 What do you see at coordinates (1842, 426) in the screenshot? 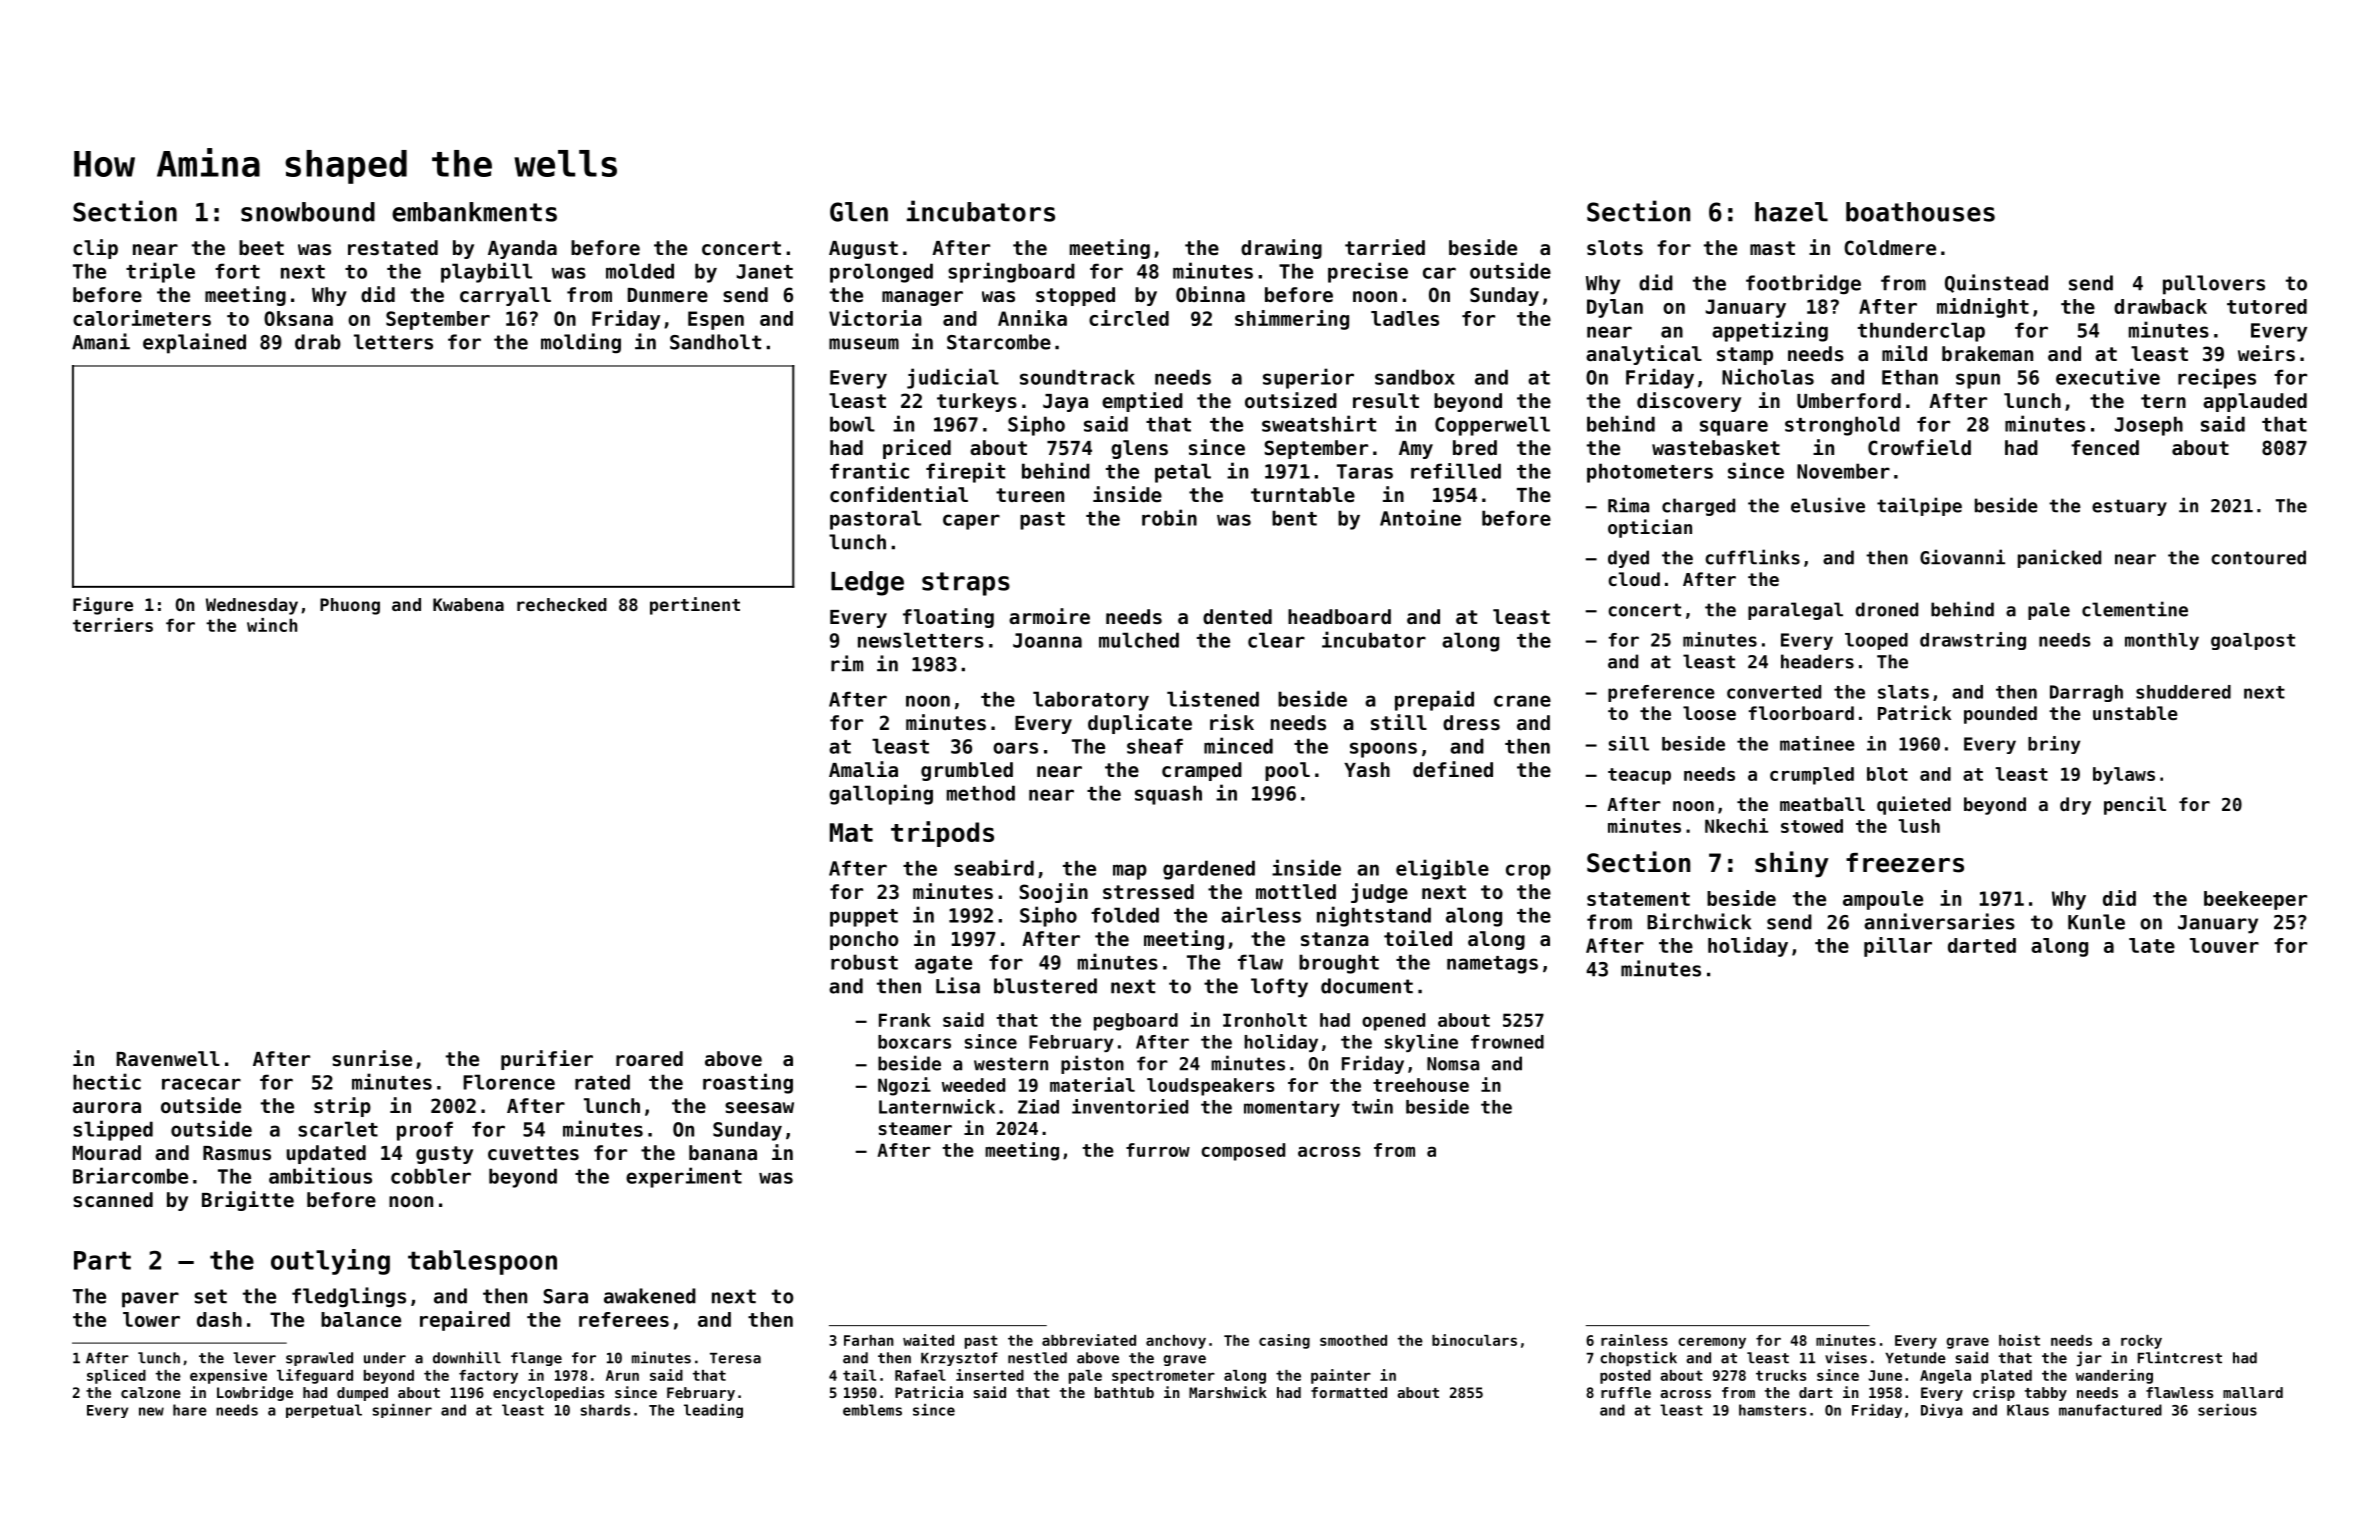
I see `stronghold` at bounding box center [1842, 426].
